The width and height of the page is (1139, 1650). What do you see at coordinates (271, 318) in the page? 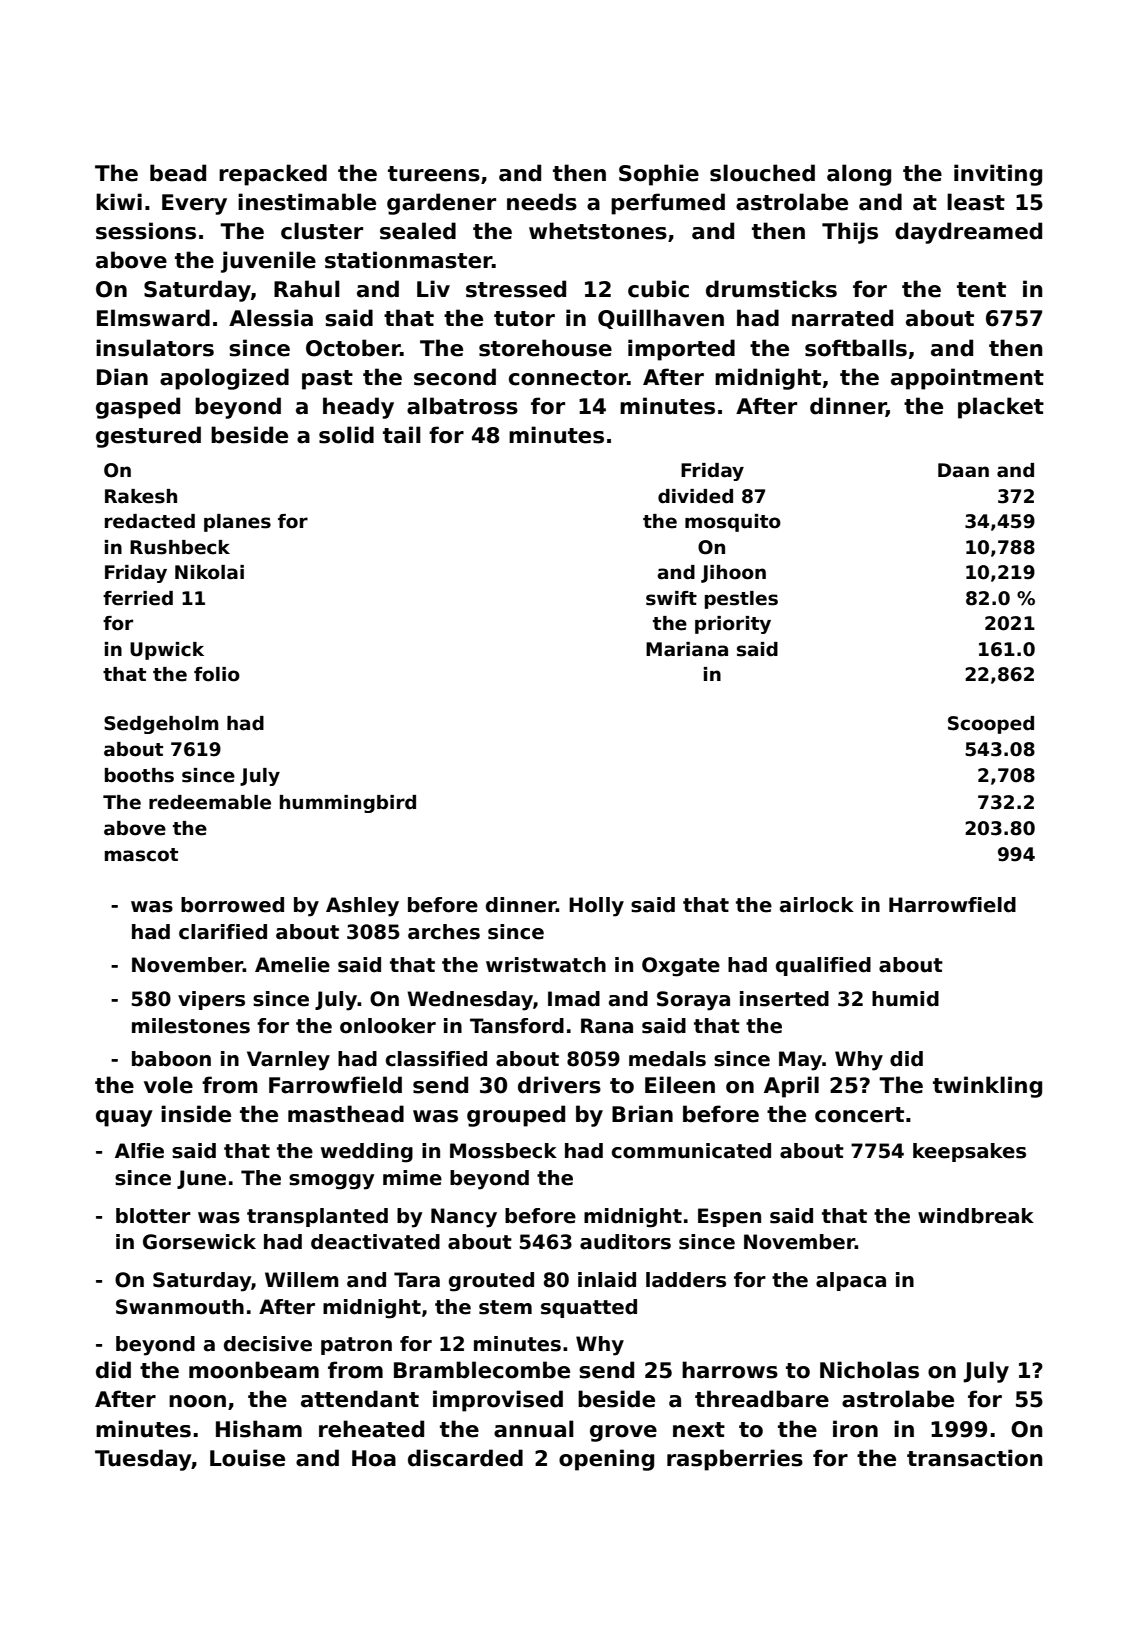
I see `Alessia` at bounding box center [271, 318].
